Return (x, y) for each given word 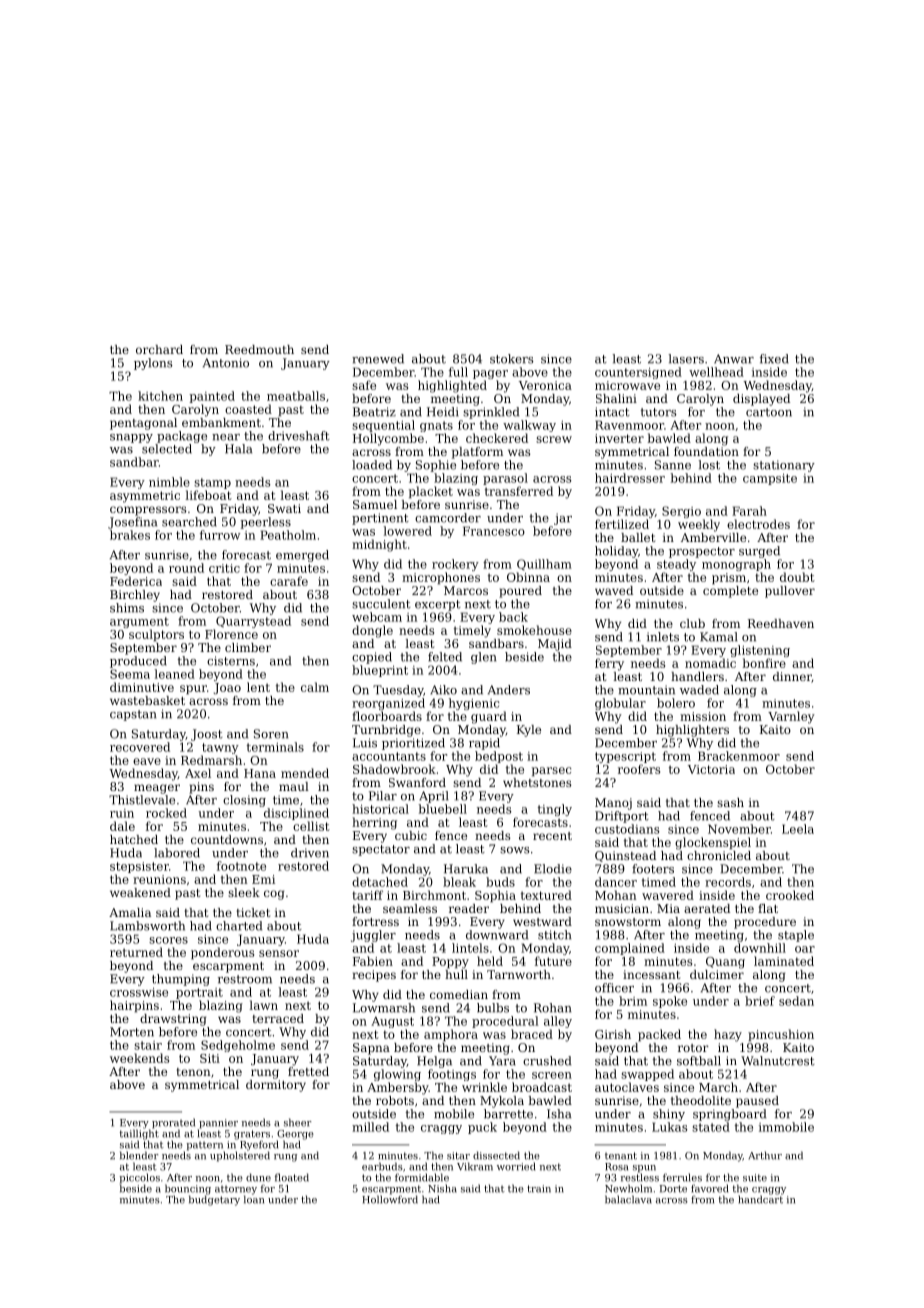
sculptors (156, 635)
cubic (411, 835)
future (553, 961)
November (739, 829)
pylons (153, 364)
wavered (668, 895)
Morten (132, 1032)
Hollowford (390, 1199)
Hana (260, 773)
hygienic (474, 704)
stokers (512, 359)
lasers (686, 359)
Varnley (791, 717)
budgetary (214, 1200)
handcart (760, 1199)
